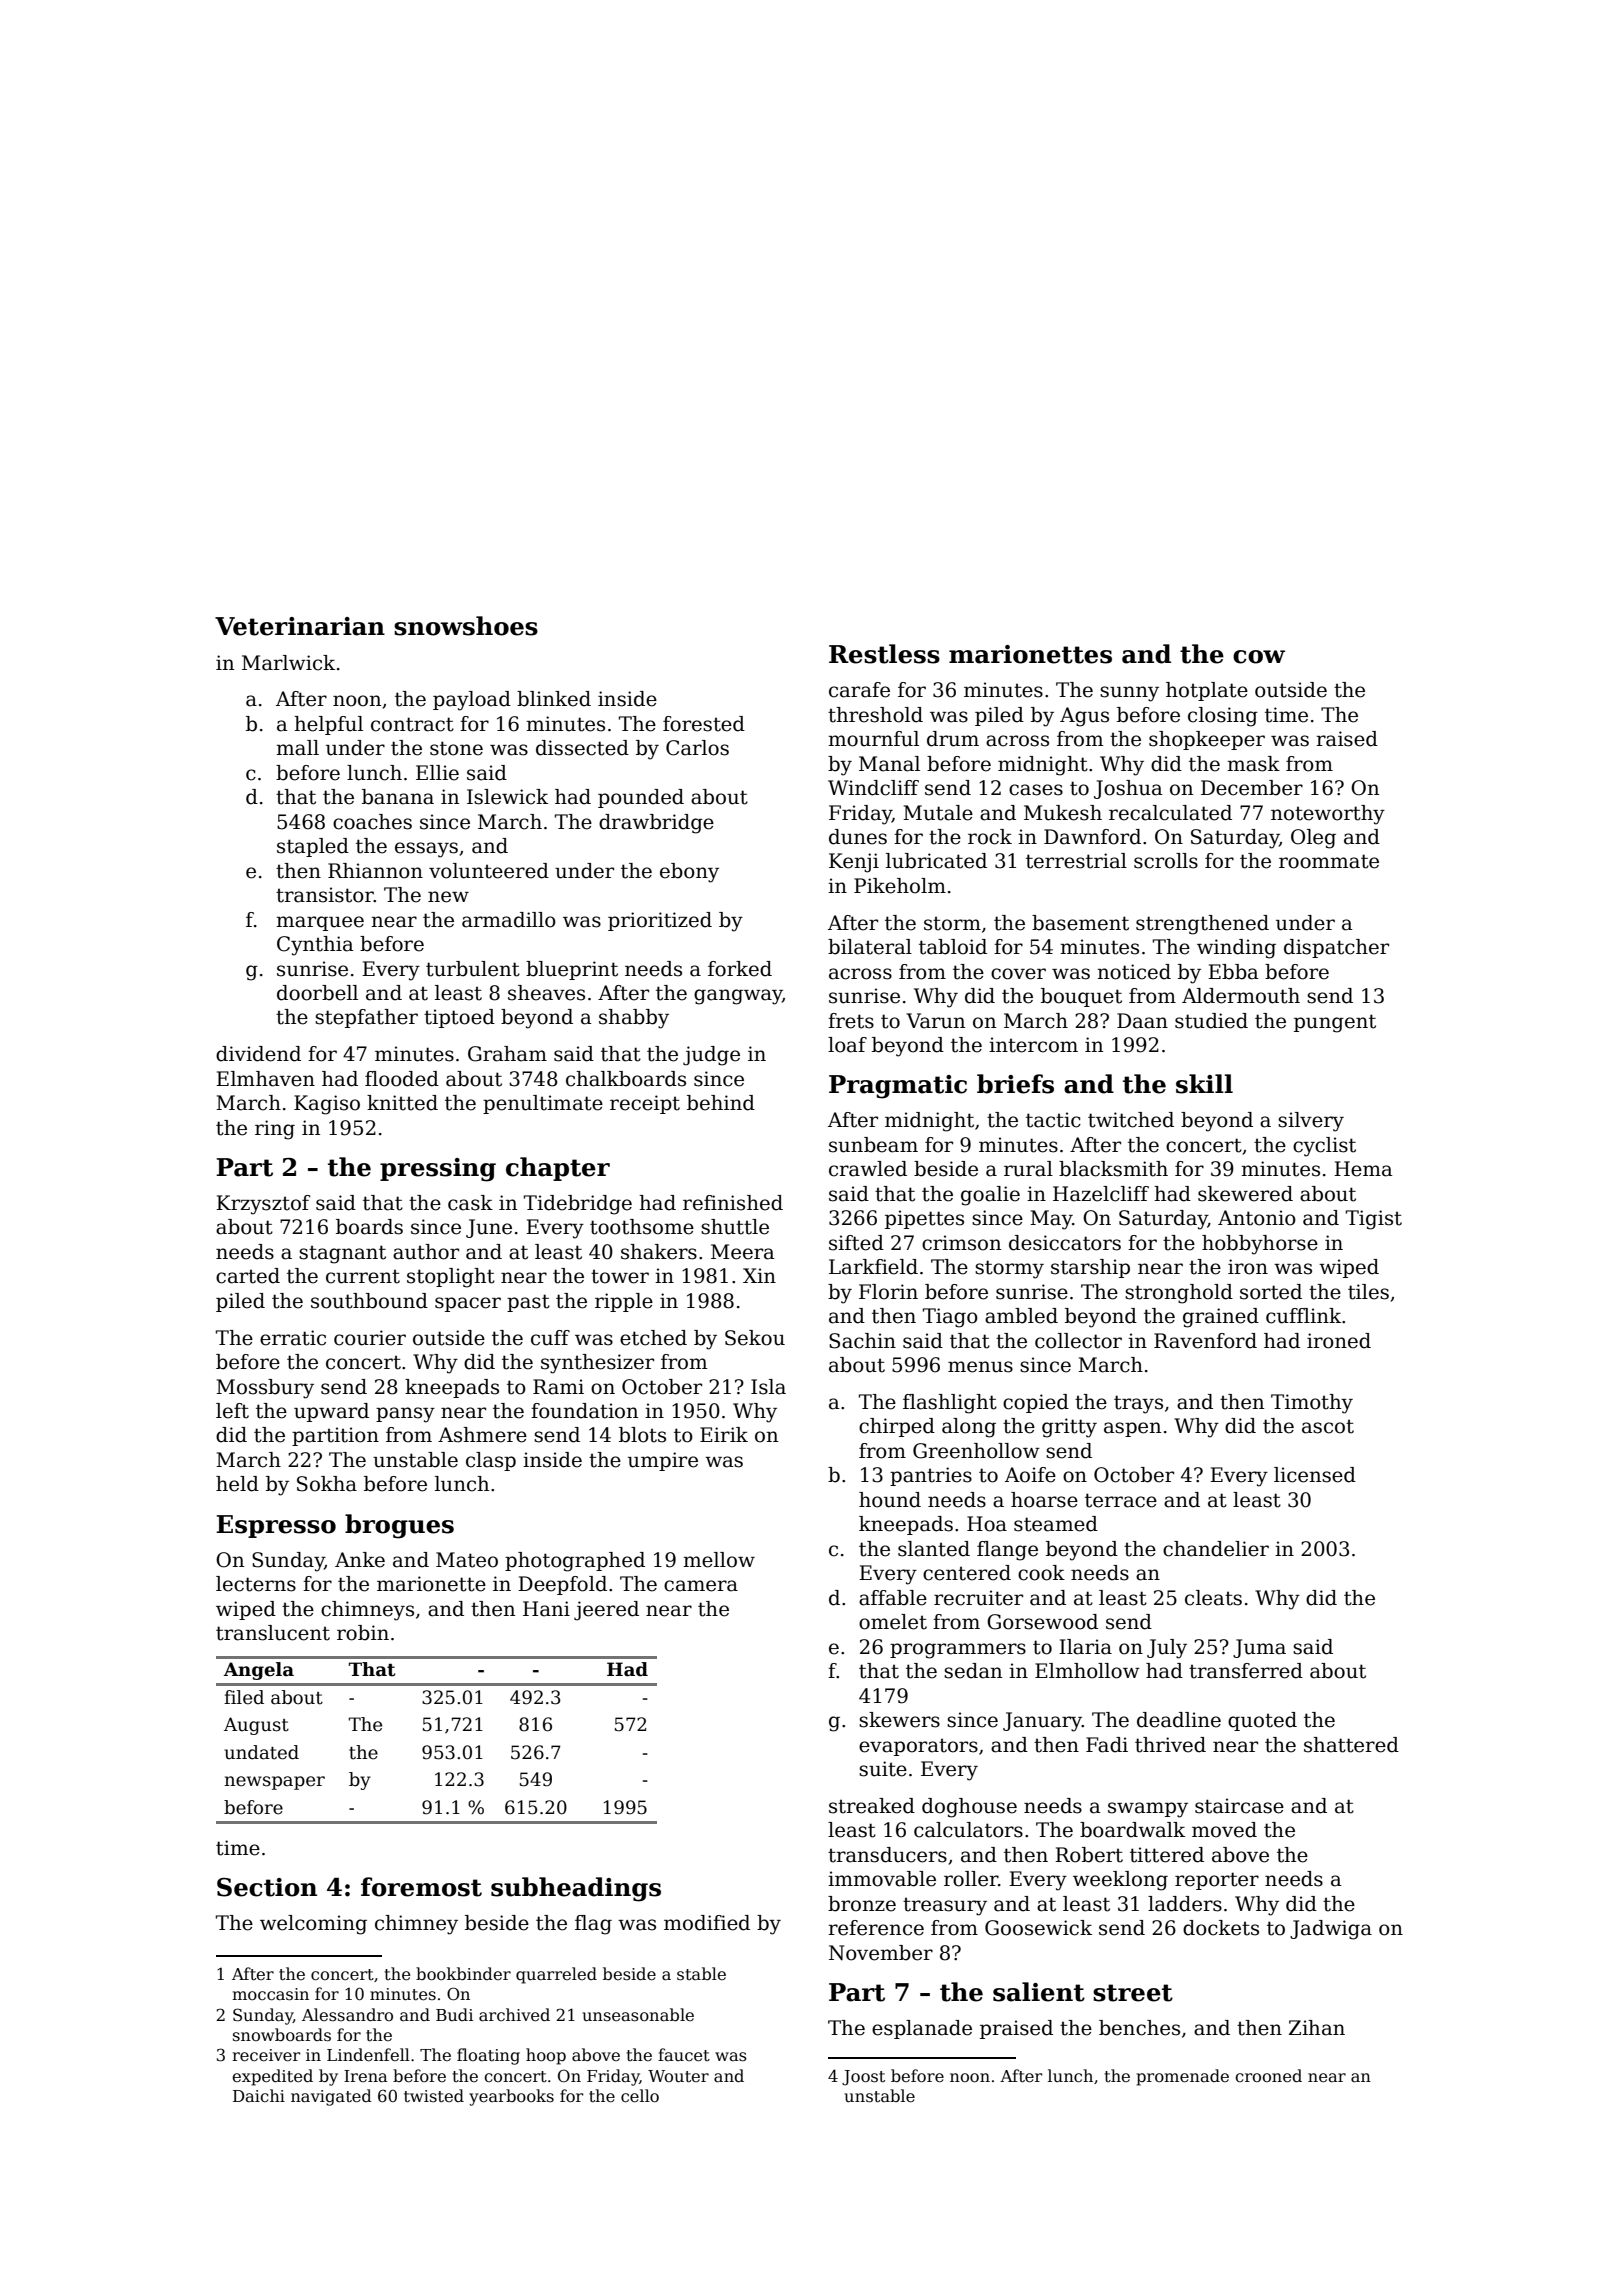 This image has width=1620, height=2292. What do you see at coordinates (1368, 1292) in the image?
I see `tiles` at bounding box center [1368, 1292].
